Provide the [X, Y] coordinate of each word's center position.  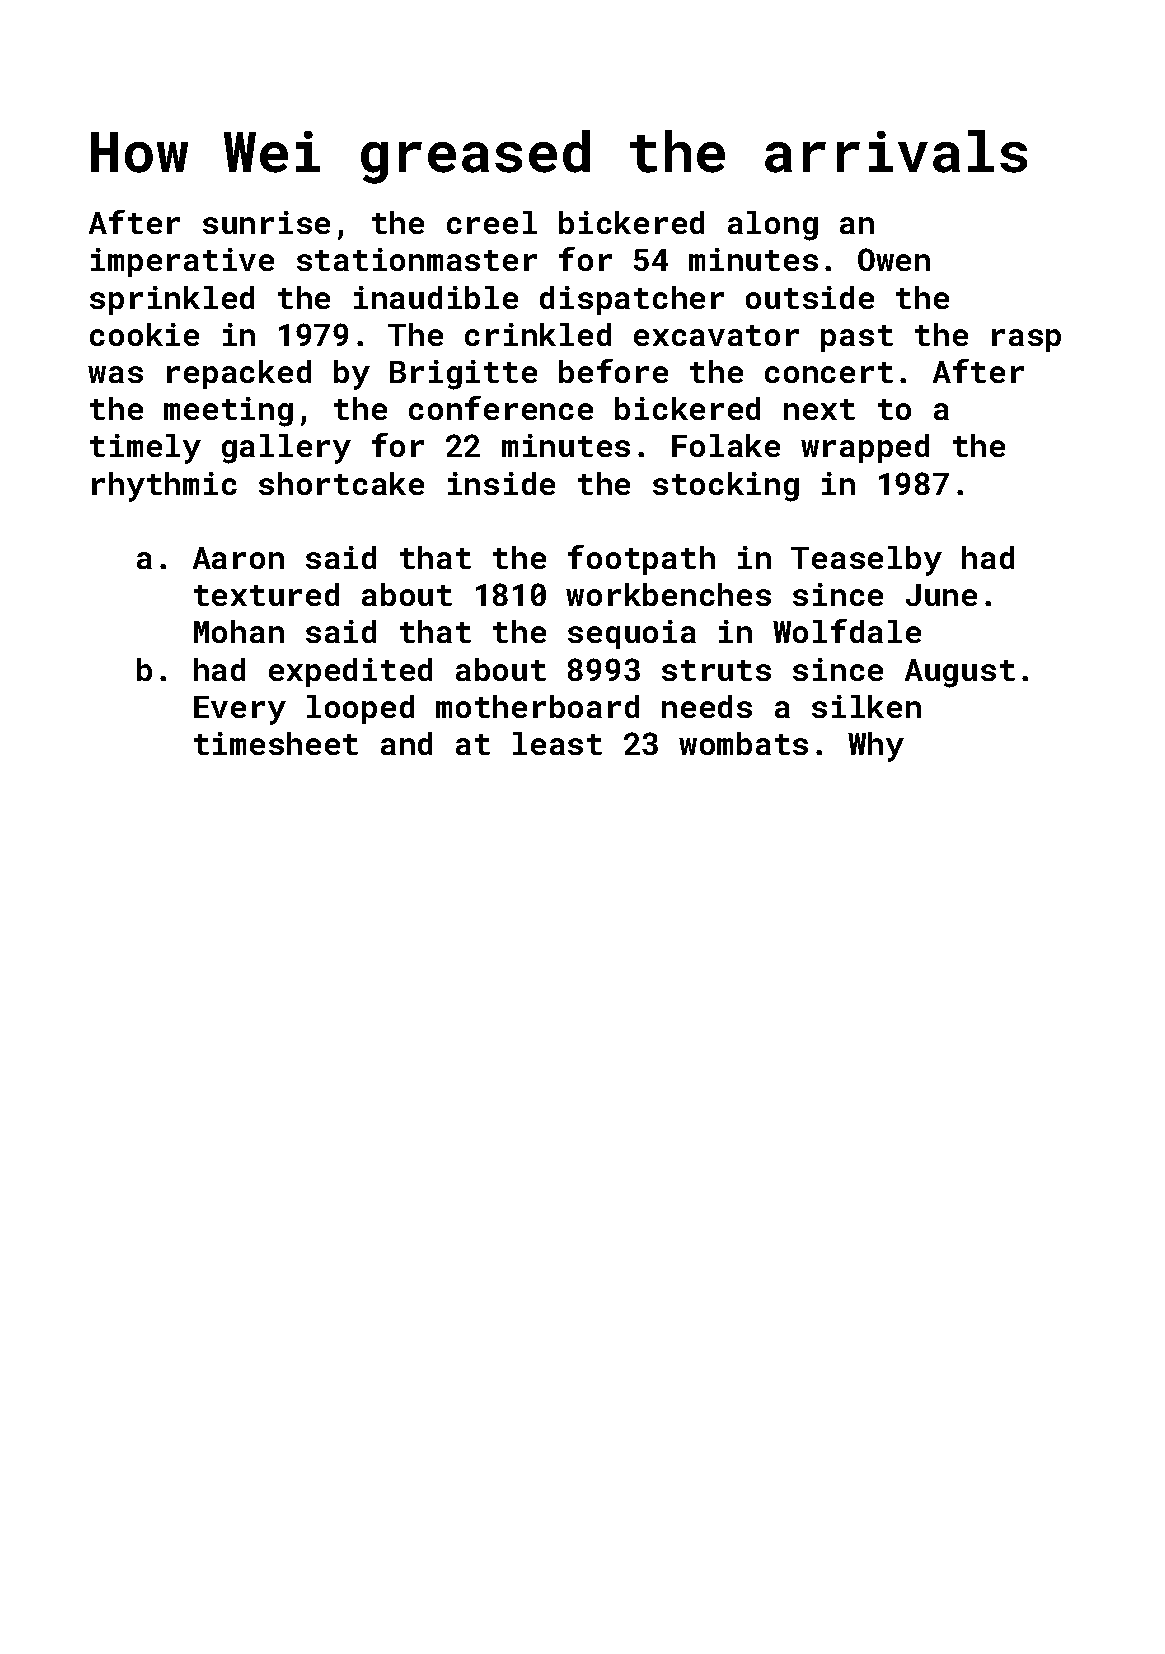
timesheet [276, 743]
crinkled [538, 334]
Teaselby [866, 561]
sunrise [266, 222]
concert [829, 372]
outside [810, 297]
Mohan [239, 631]
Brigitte [463, 375]
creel [492, 222]
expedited [350, 672]
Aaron [238, 558]
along [773, 226]
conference [501, 408]
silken [866, 706]
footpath [641, 560]
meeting [228, 412]
